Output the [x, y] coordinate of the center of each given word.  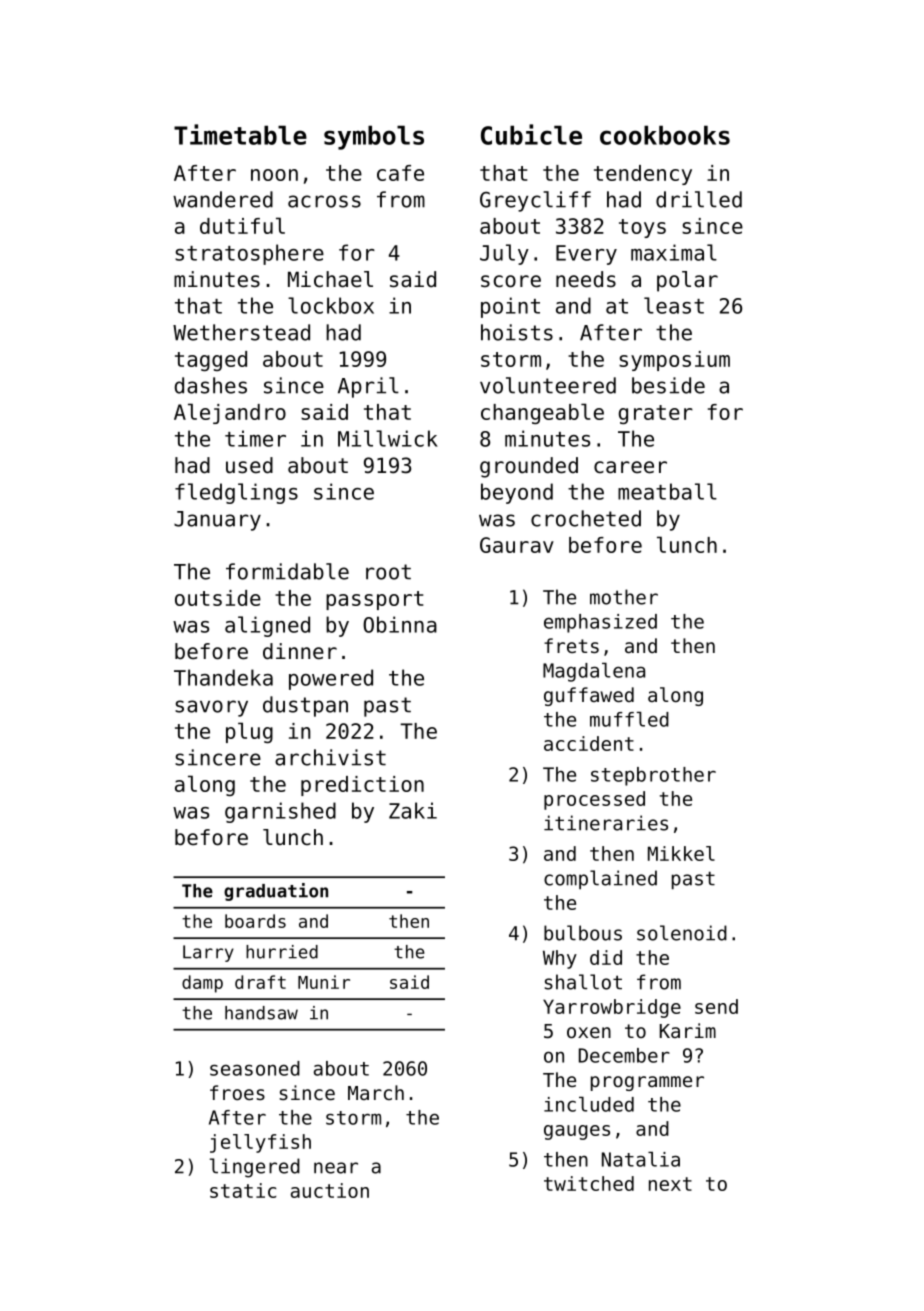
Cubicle [531, 134]
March [376, 1092]
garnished [280, 812]
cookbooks [665, 135]
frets [571, 645]
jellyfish [260, 1143]
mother [624, 597]
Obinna [400, 624]
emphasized [600, 623]
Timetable [240, 134]
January [217, 521]
